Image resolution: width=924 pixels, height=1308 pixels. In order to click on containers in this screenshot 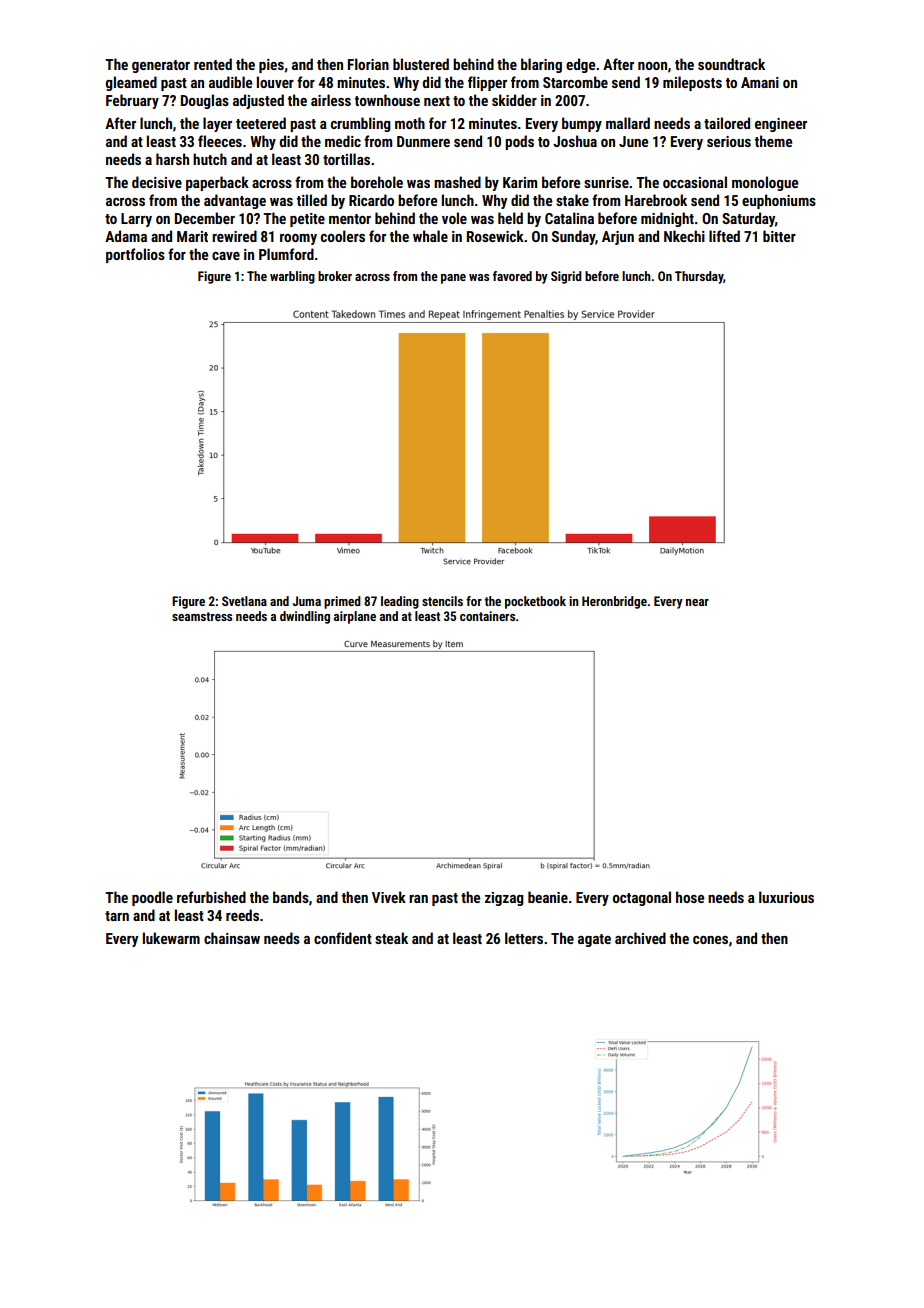, I will do `click(487, 616)`.
